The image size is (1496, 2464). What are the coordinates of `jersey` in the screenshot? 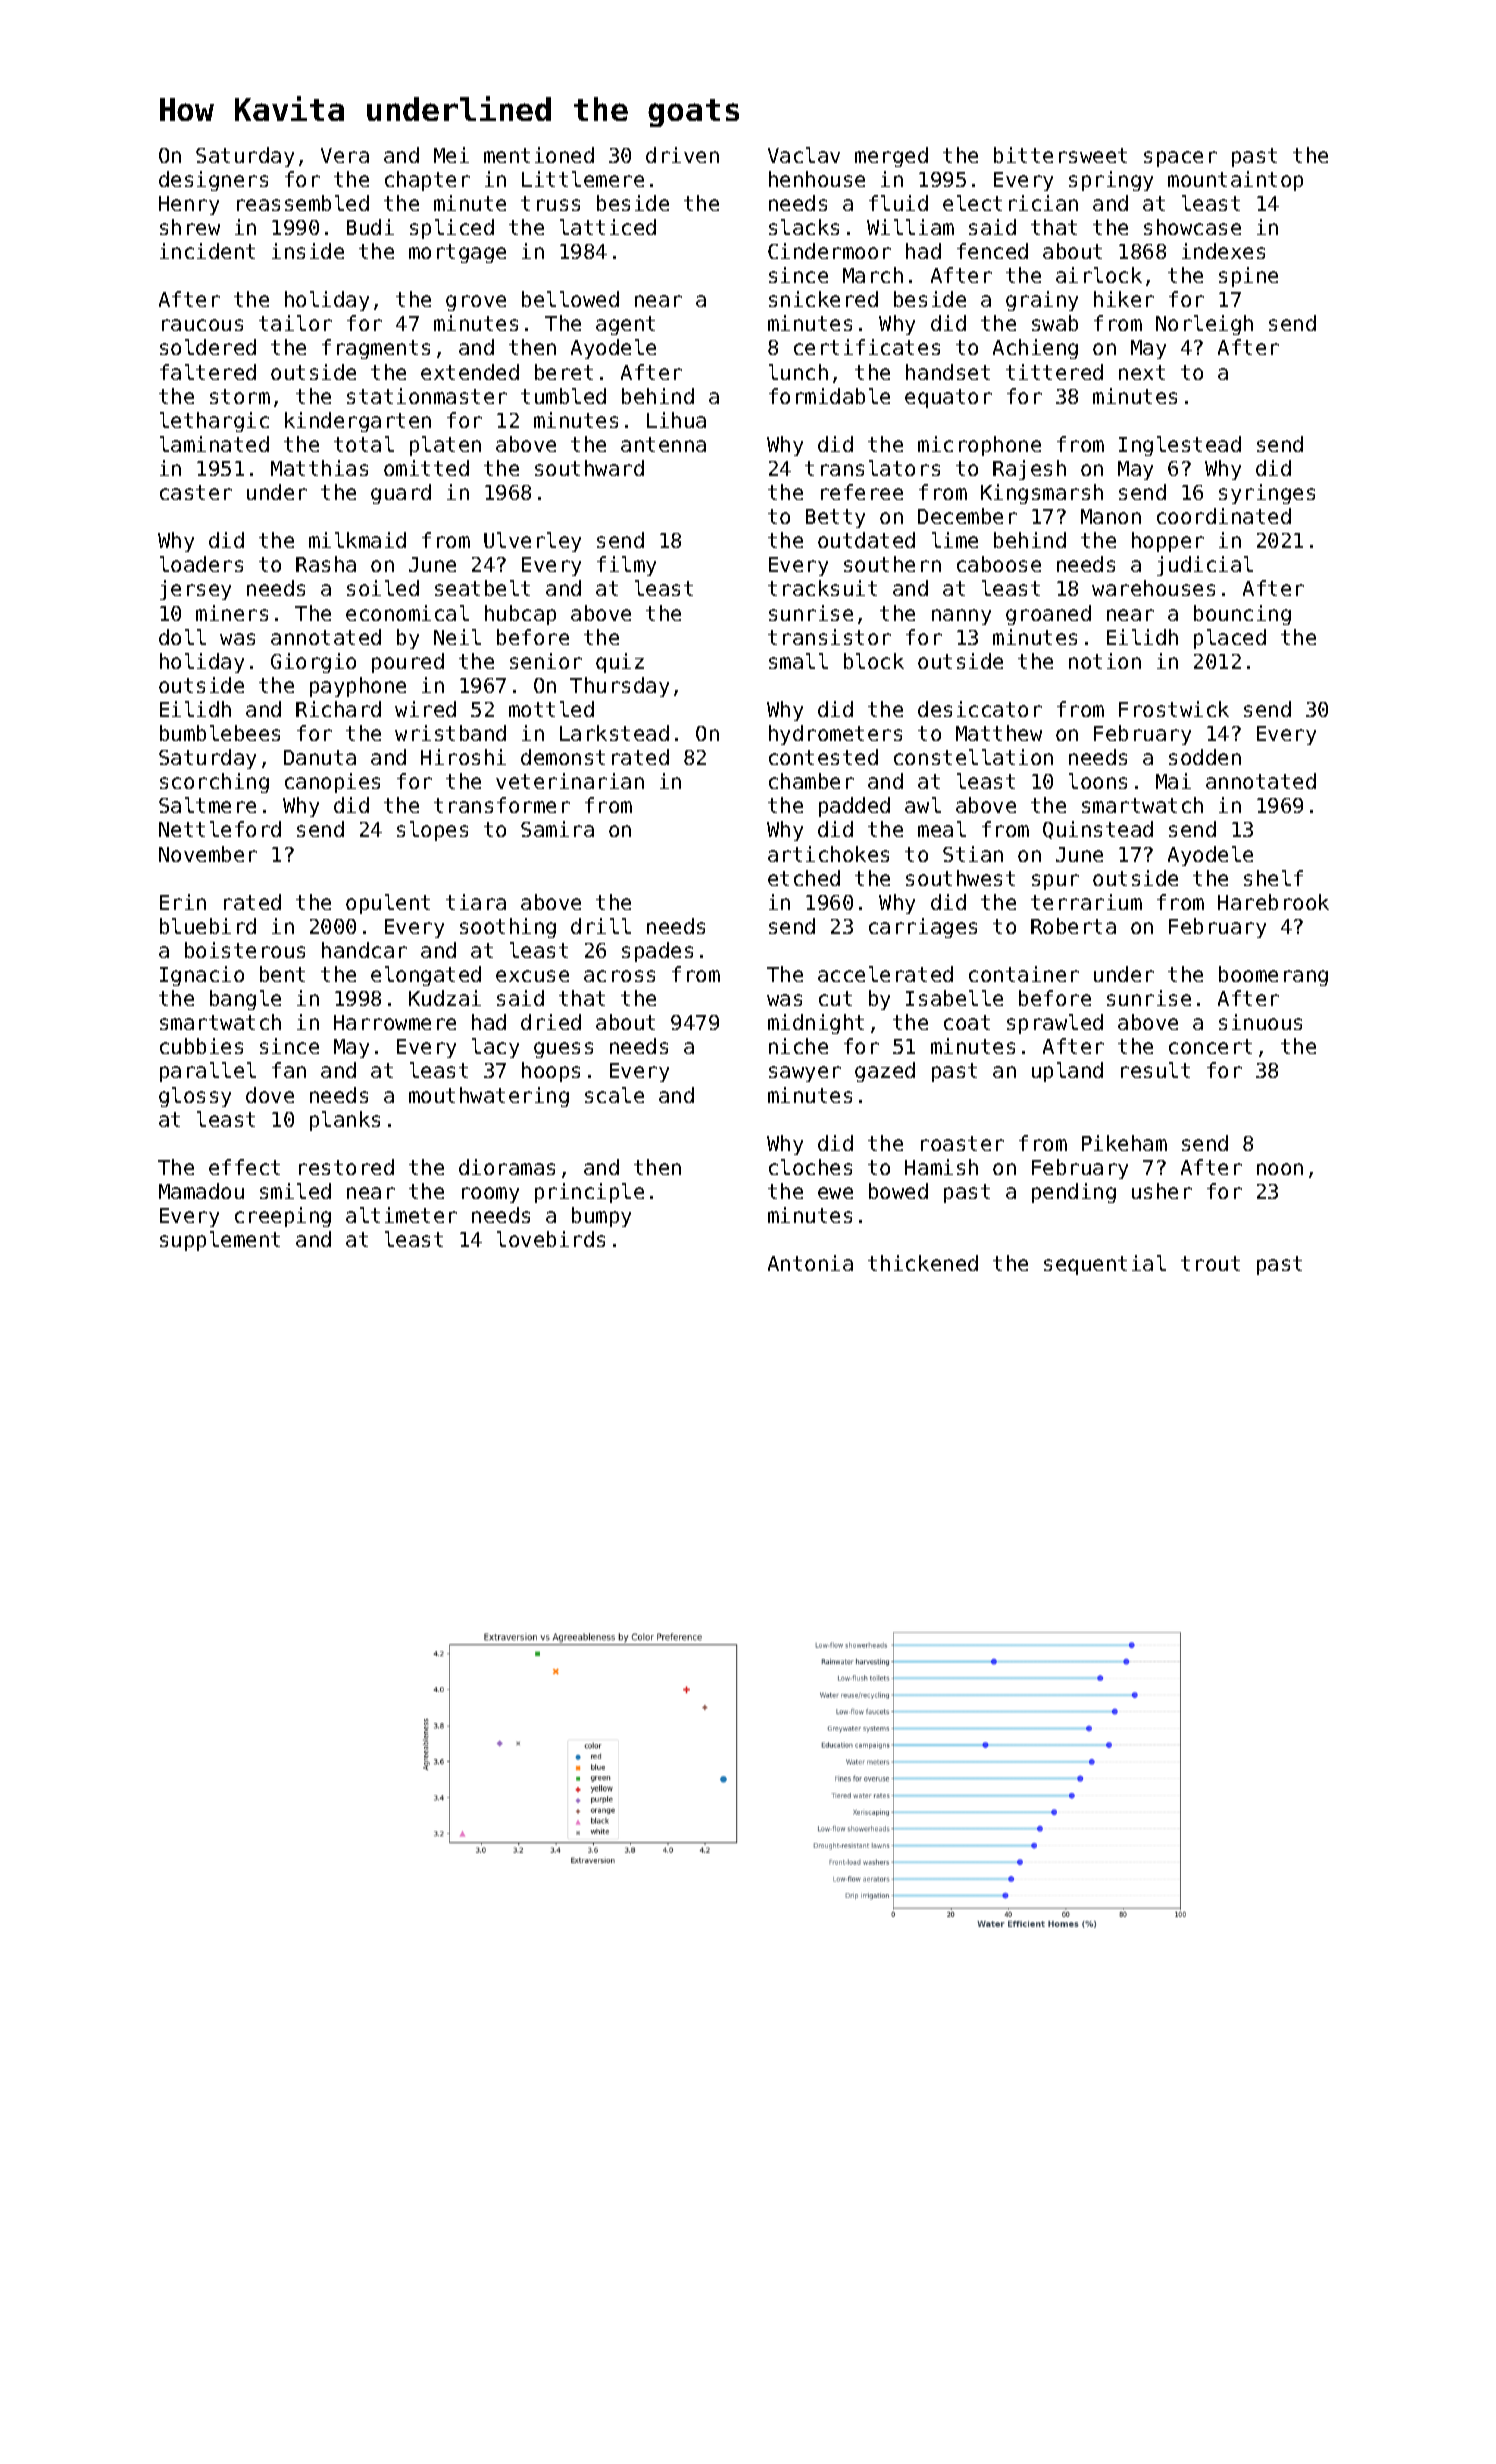 It's located at (195, 590).
